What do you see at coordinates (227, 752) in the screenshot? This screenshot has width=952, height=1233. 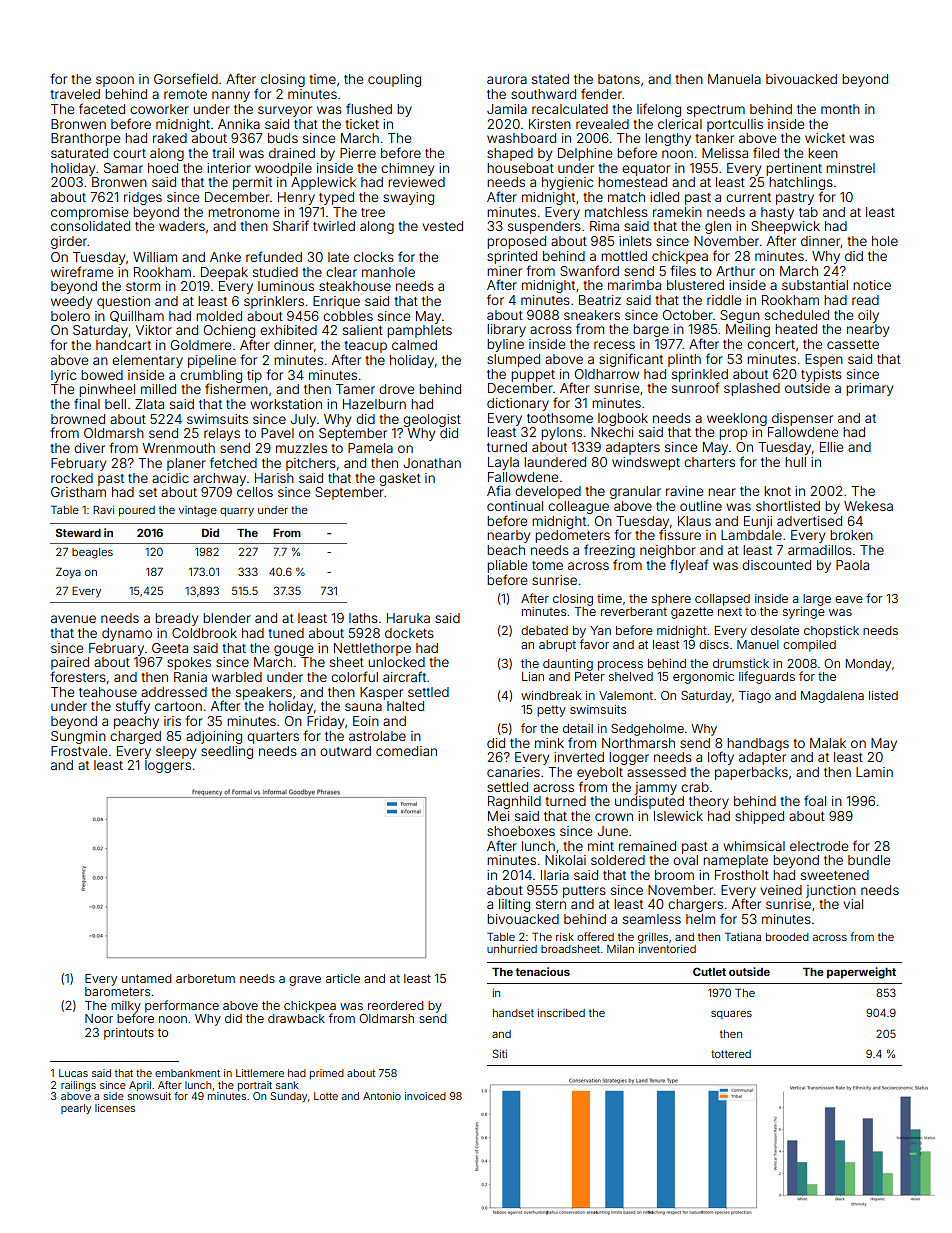 I see `seedling` at bounding box center [227, 752].
